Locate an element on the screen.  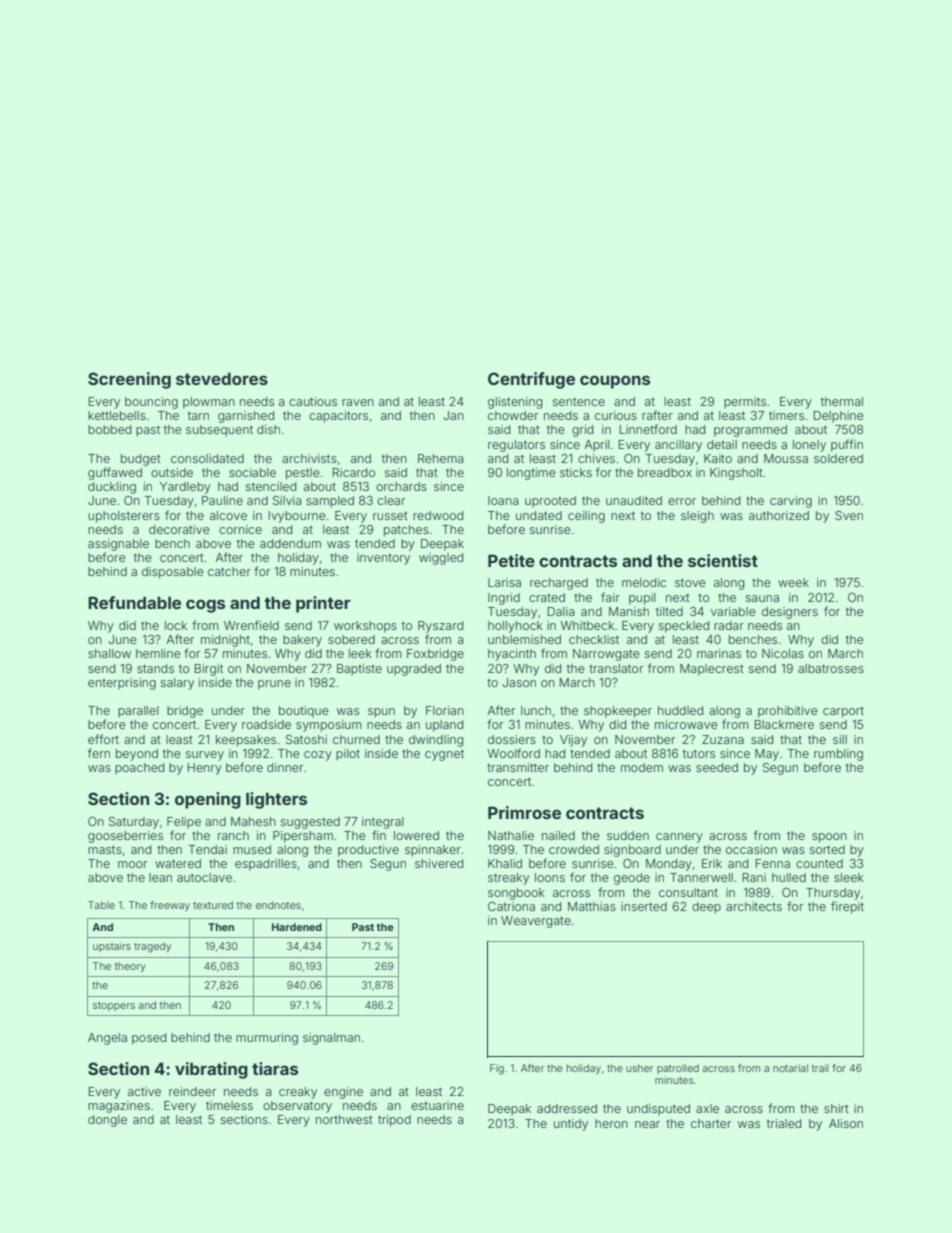
stevedores is located at coordinates (222, 378).
